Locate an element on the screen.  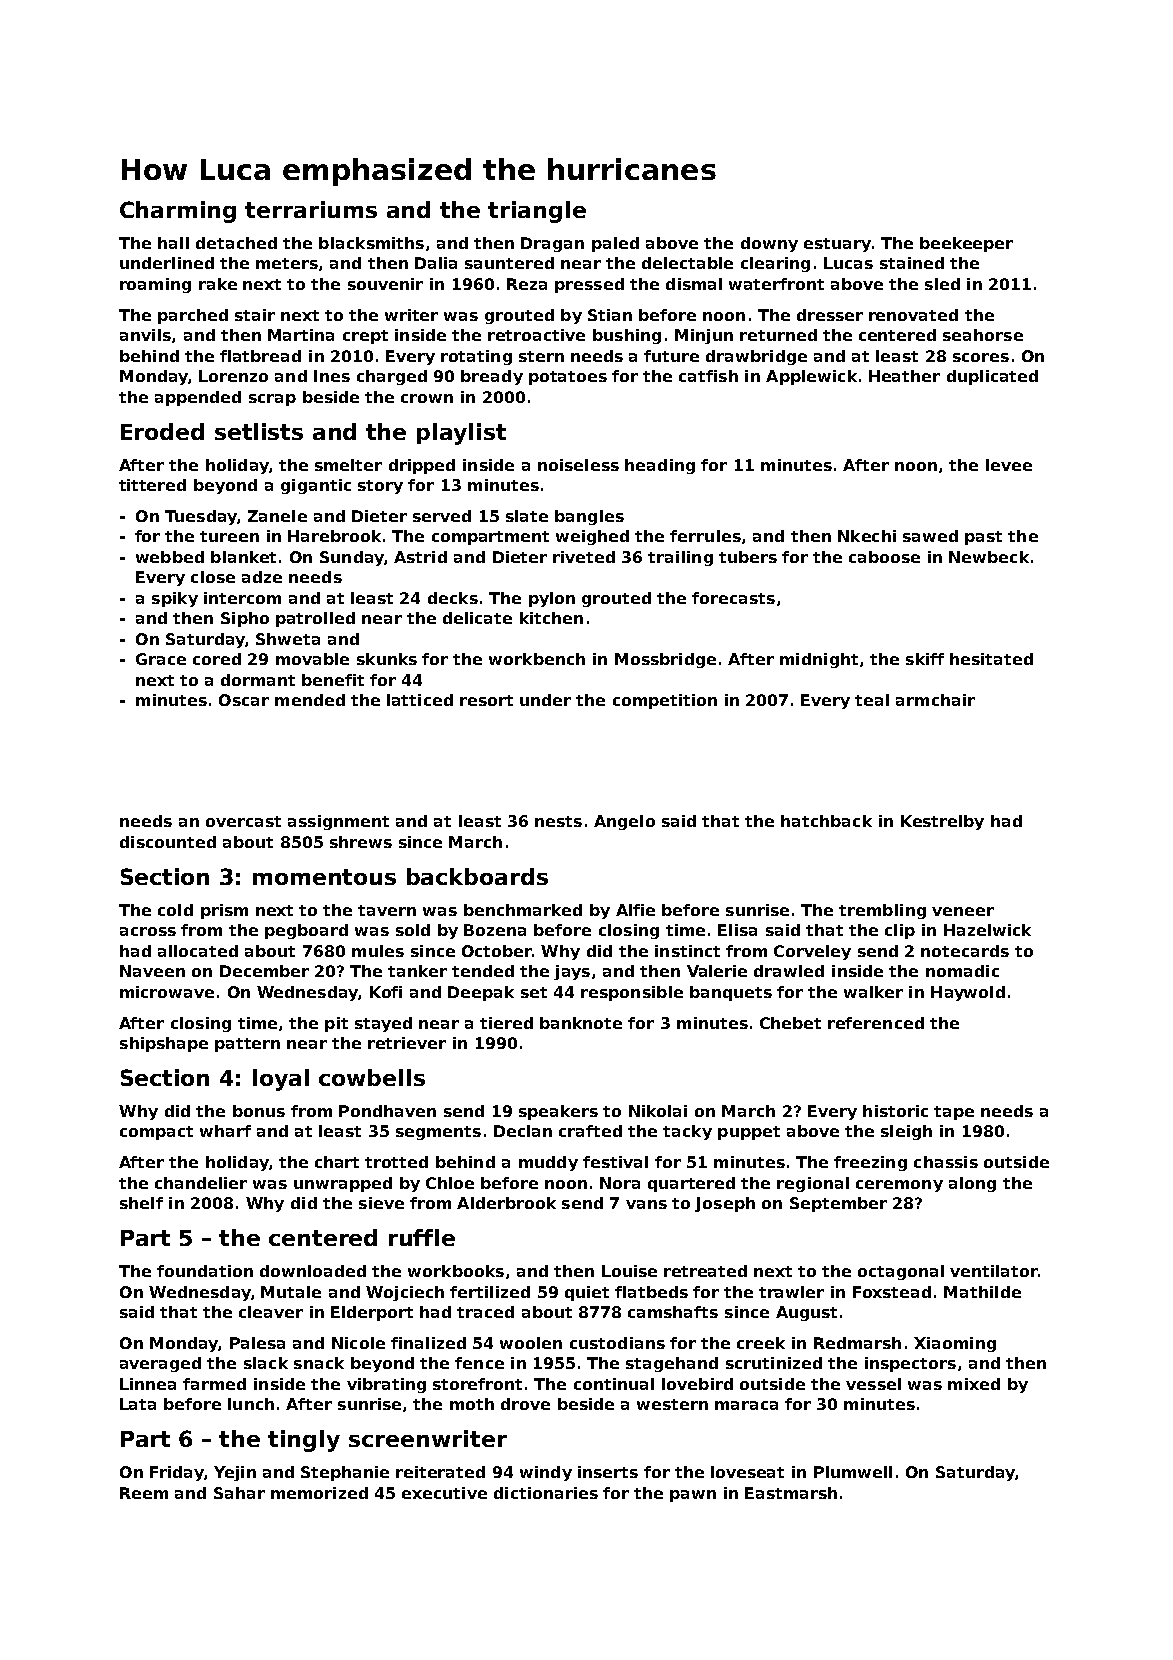
trailing is located at coordinates (680, 558).
